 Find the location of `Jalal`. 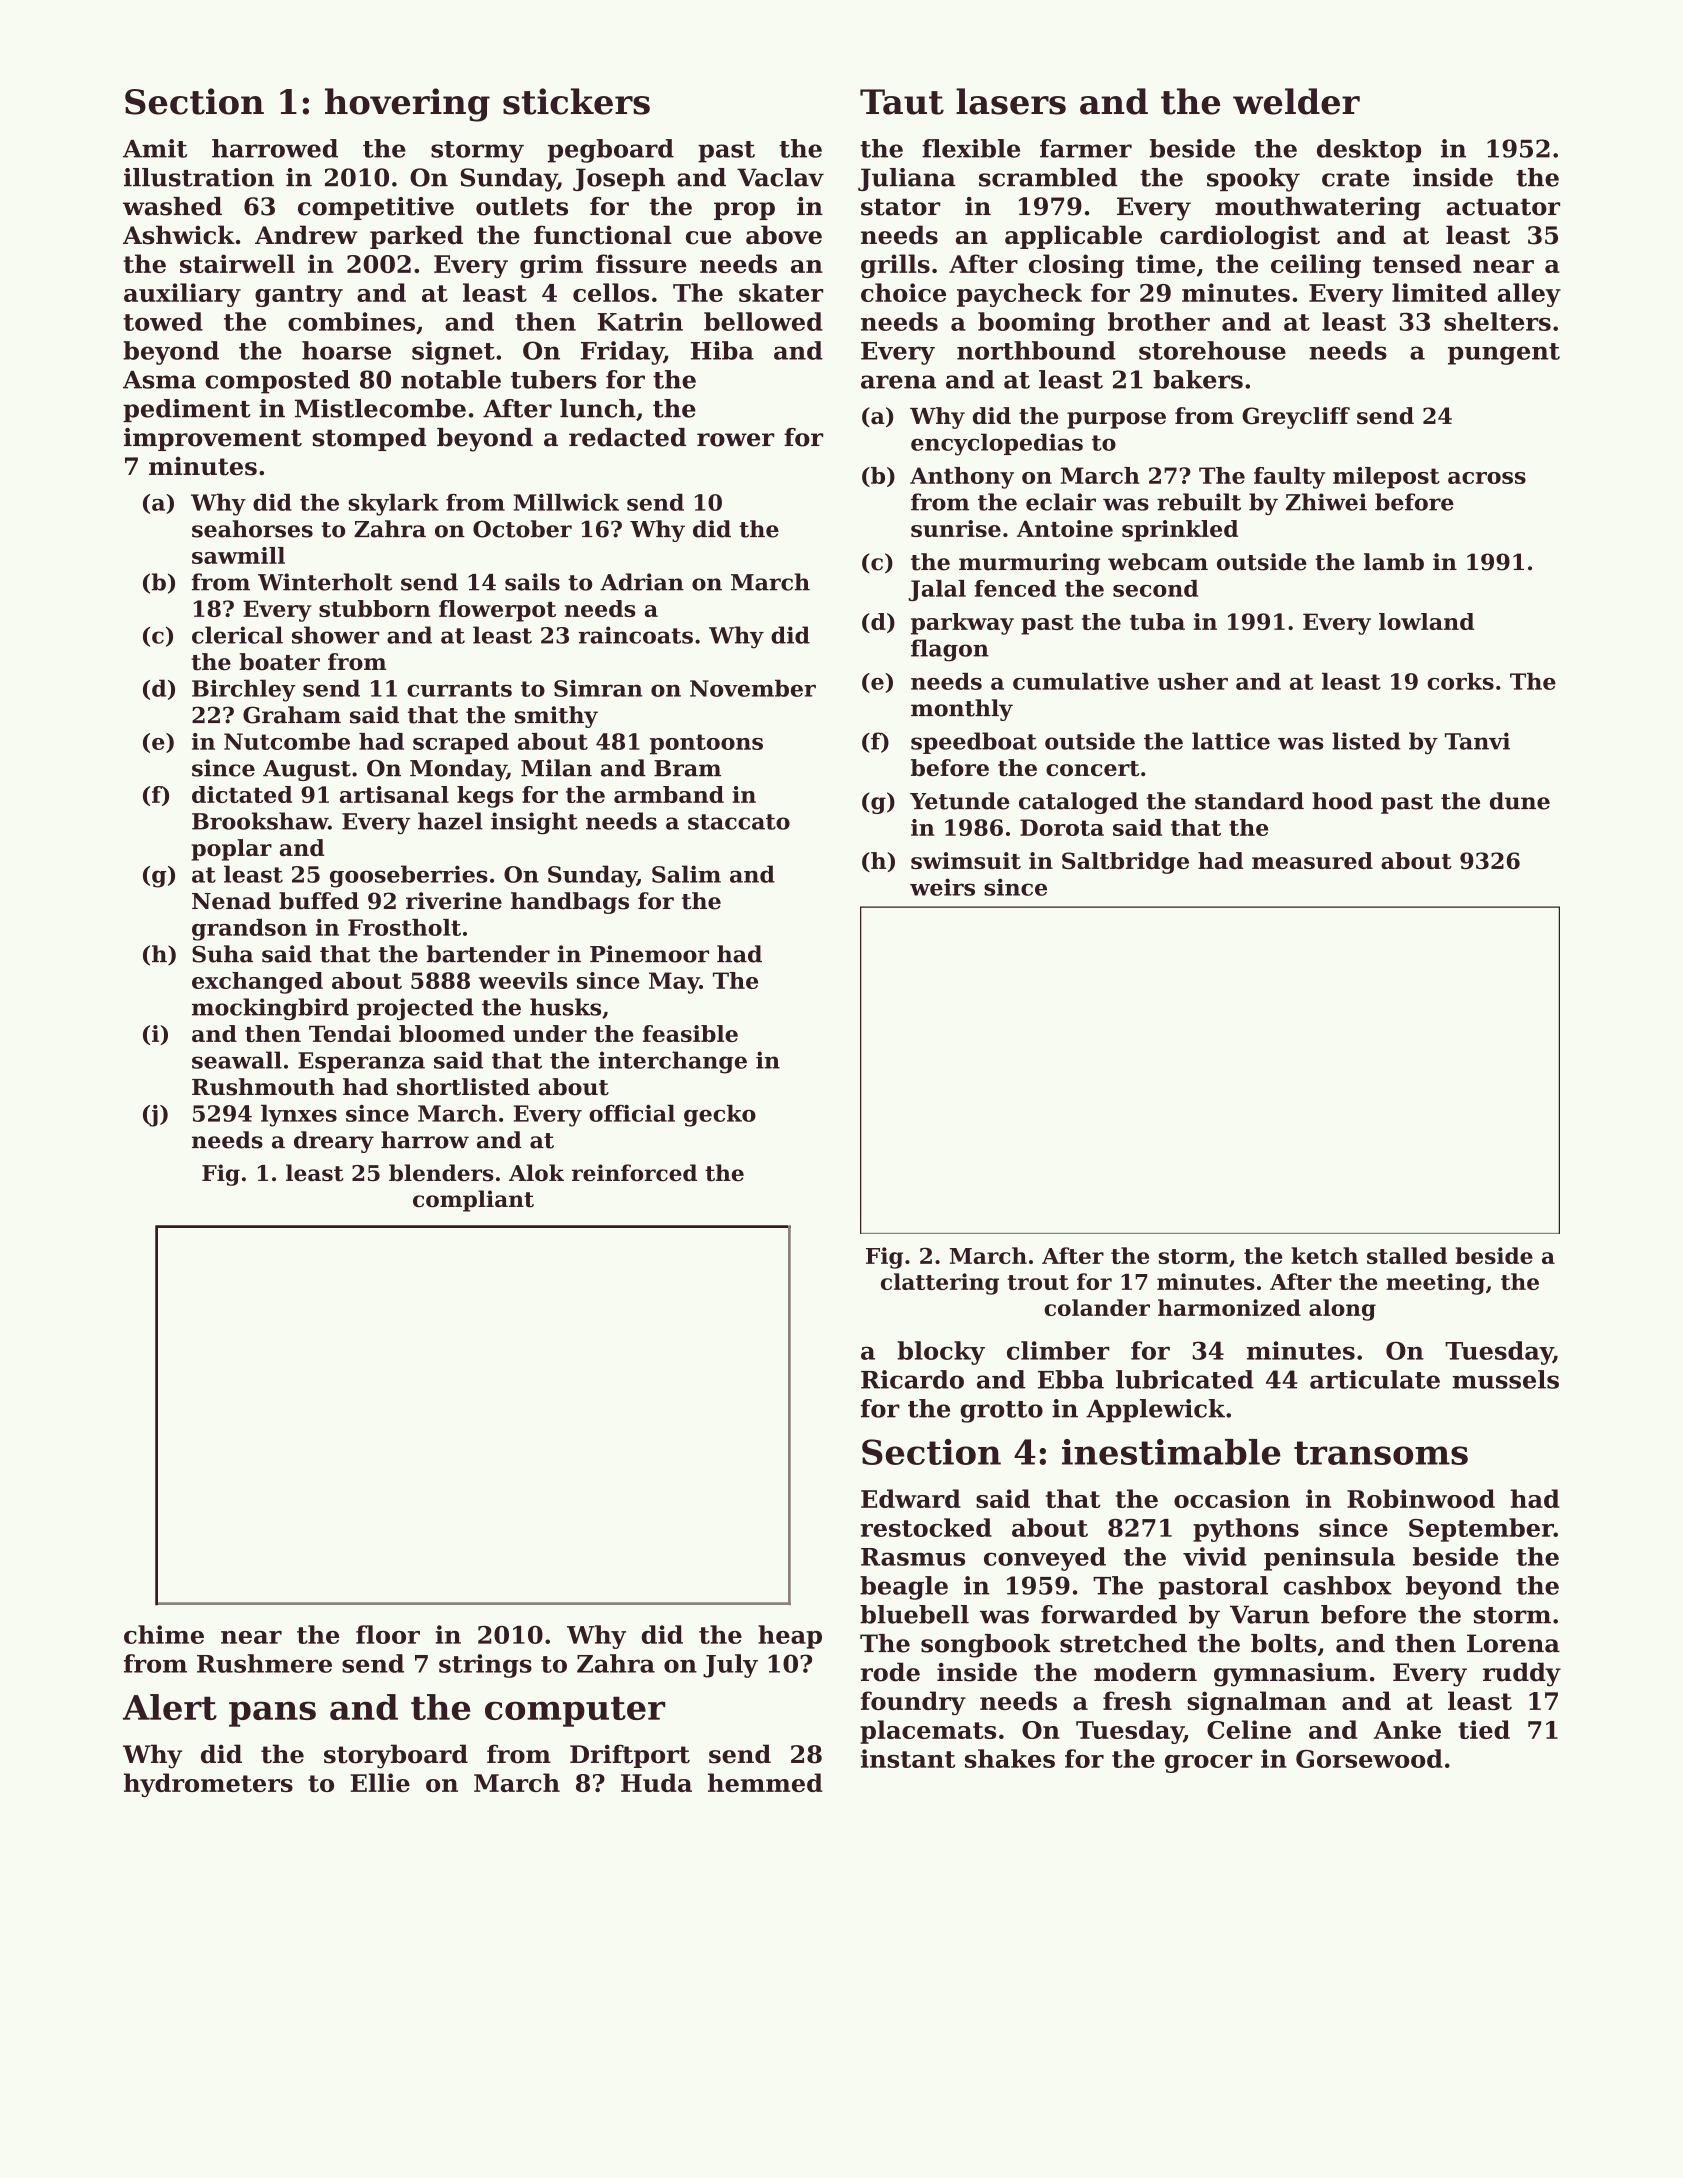

Jalal is located at coordinates (937, 590).
